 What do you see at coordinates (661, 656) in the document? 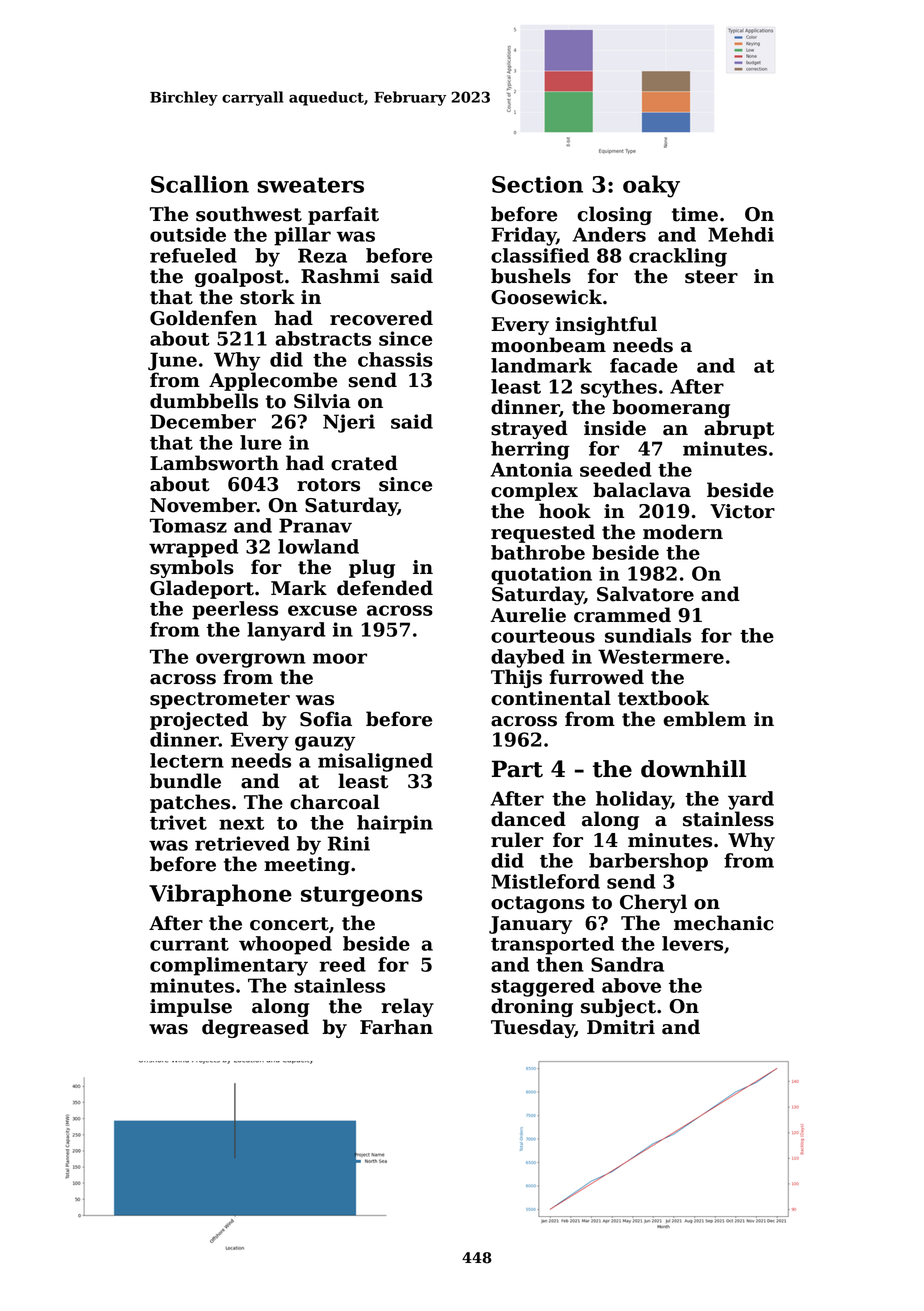
I see `Westermere` at bounding box center [661, 656].
